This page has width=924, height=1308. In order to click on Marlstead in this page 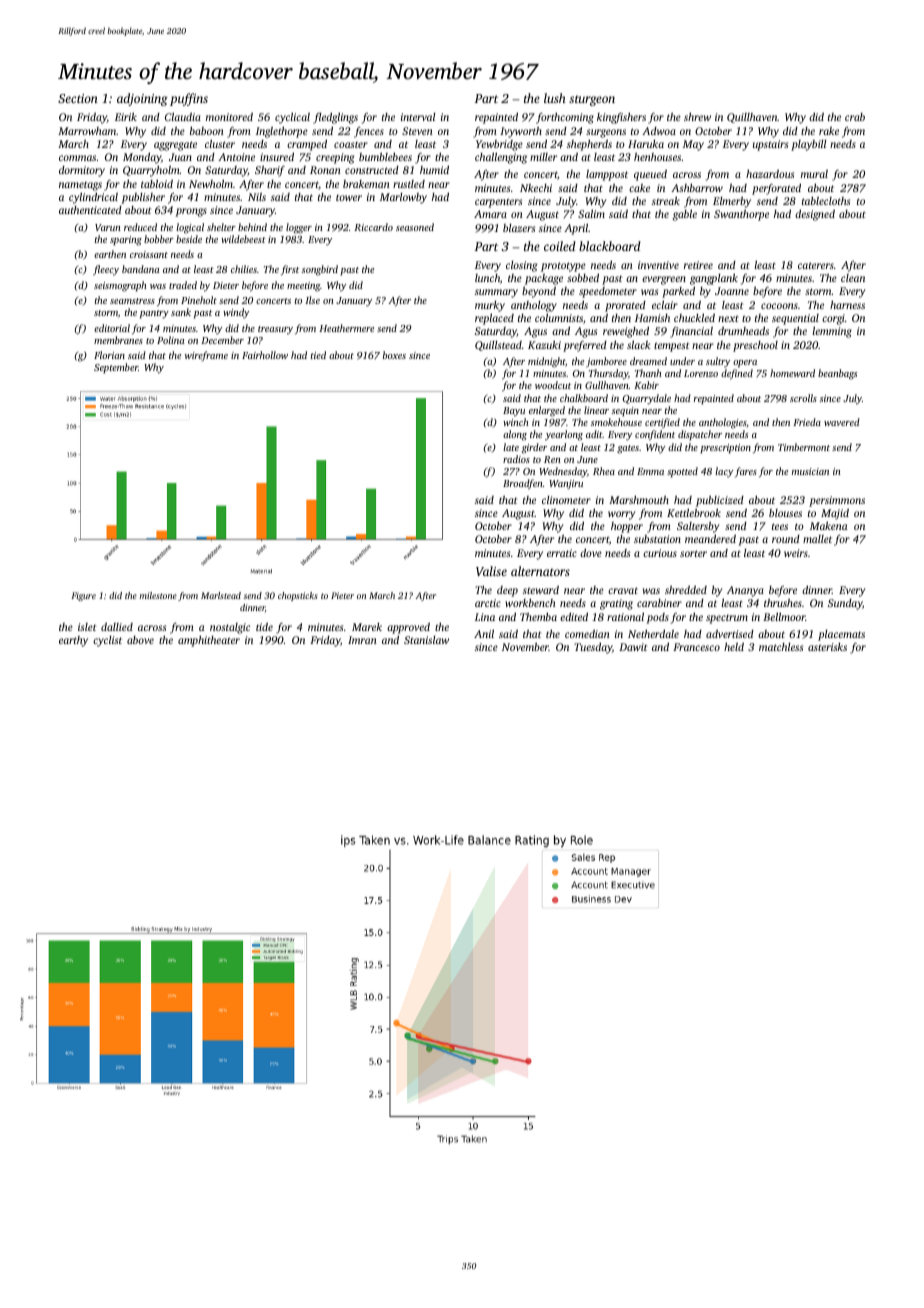, I will do `click(221, 595)`.
